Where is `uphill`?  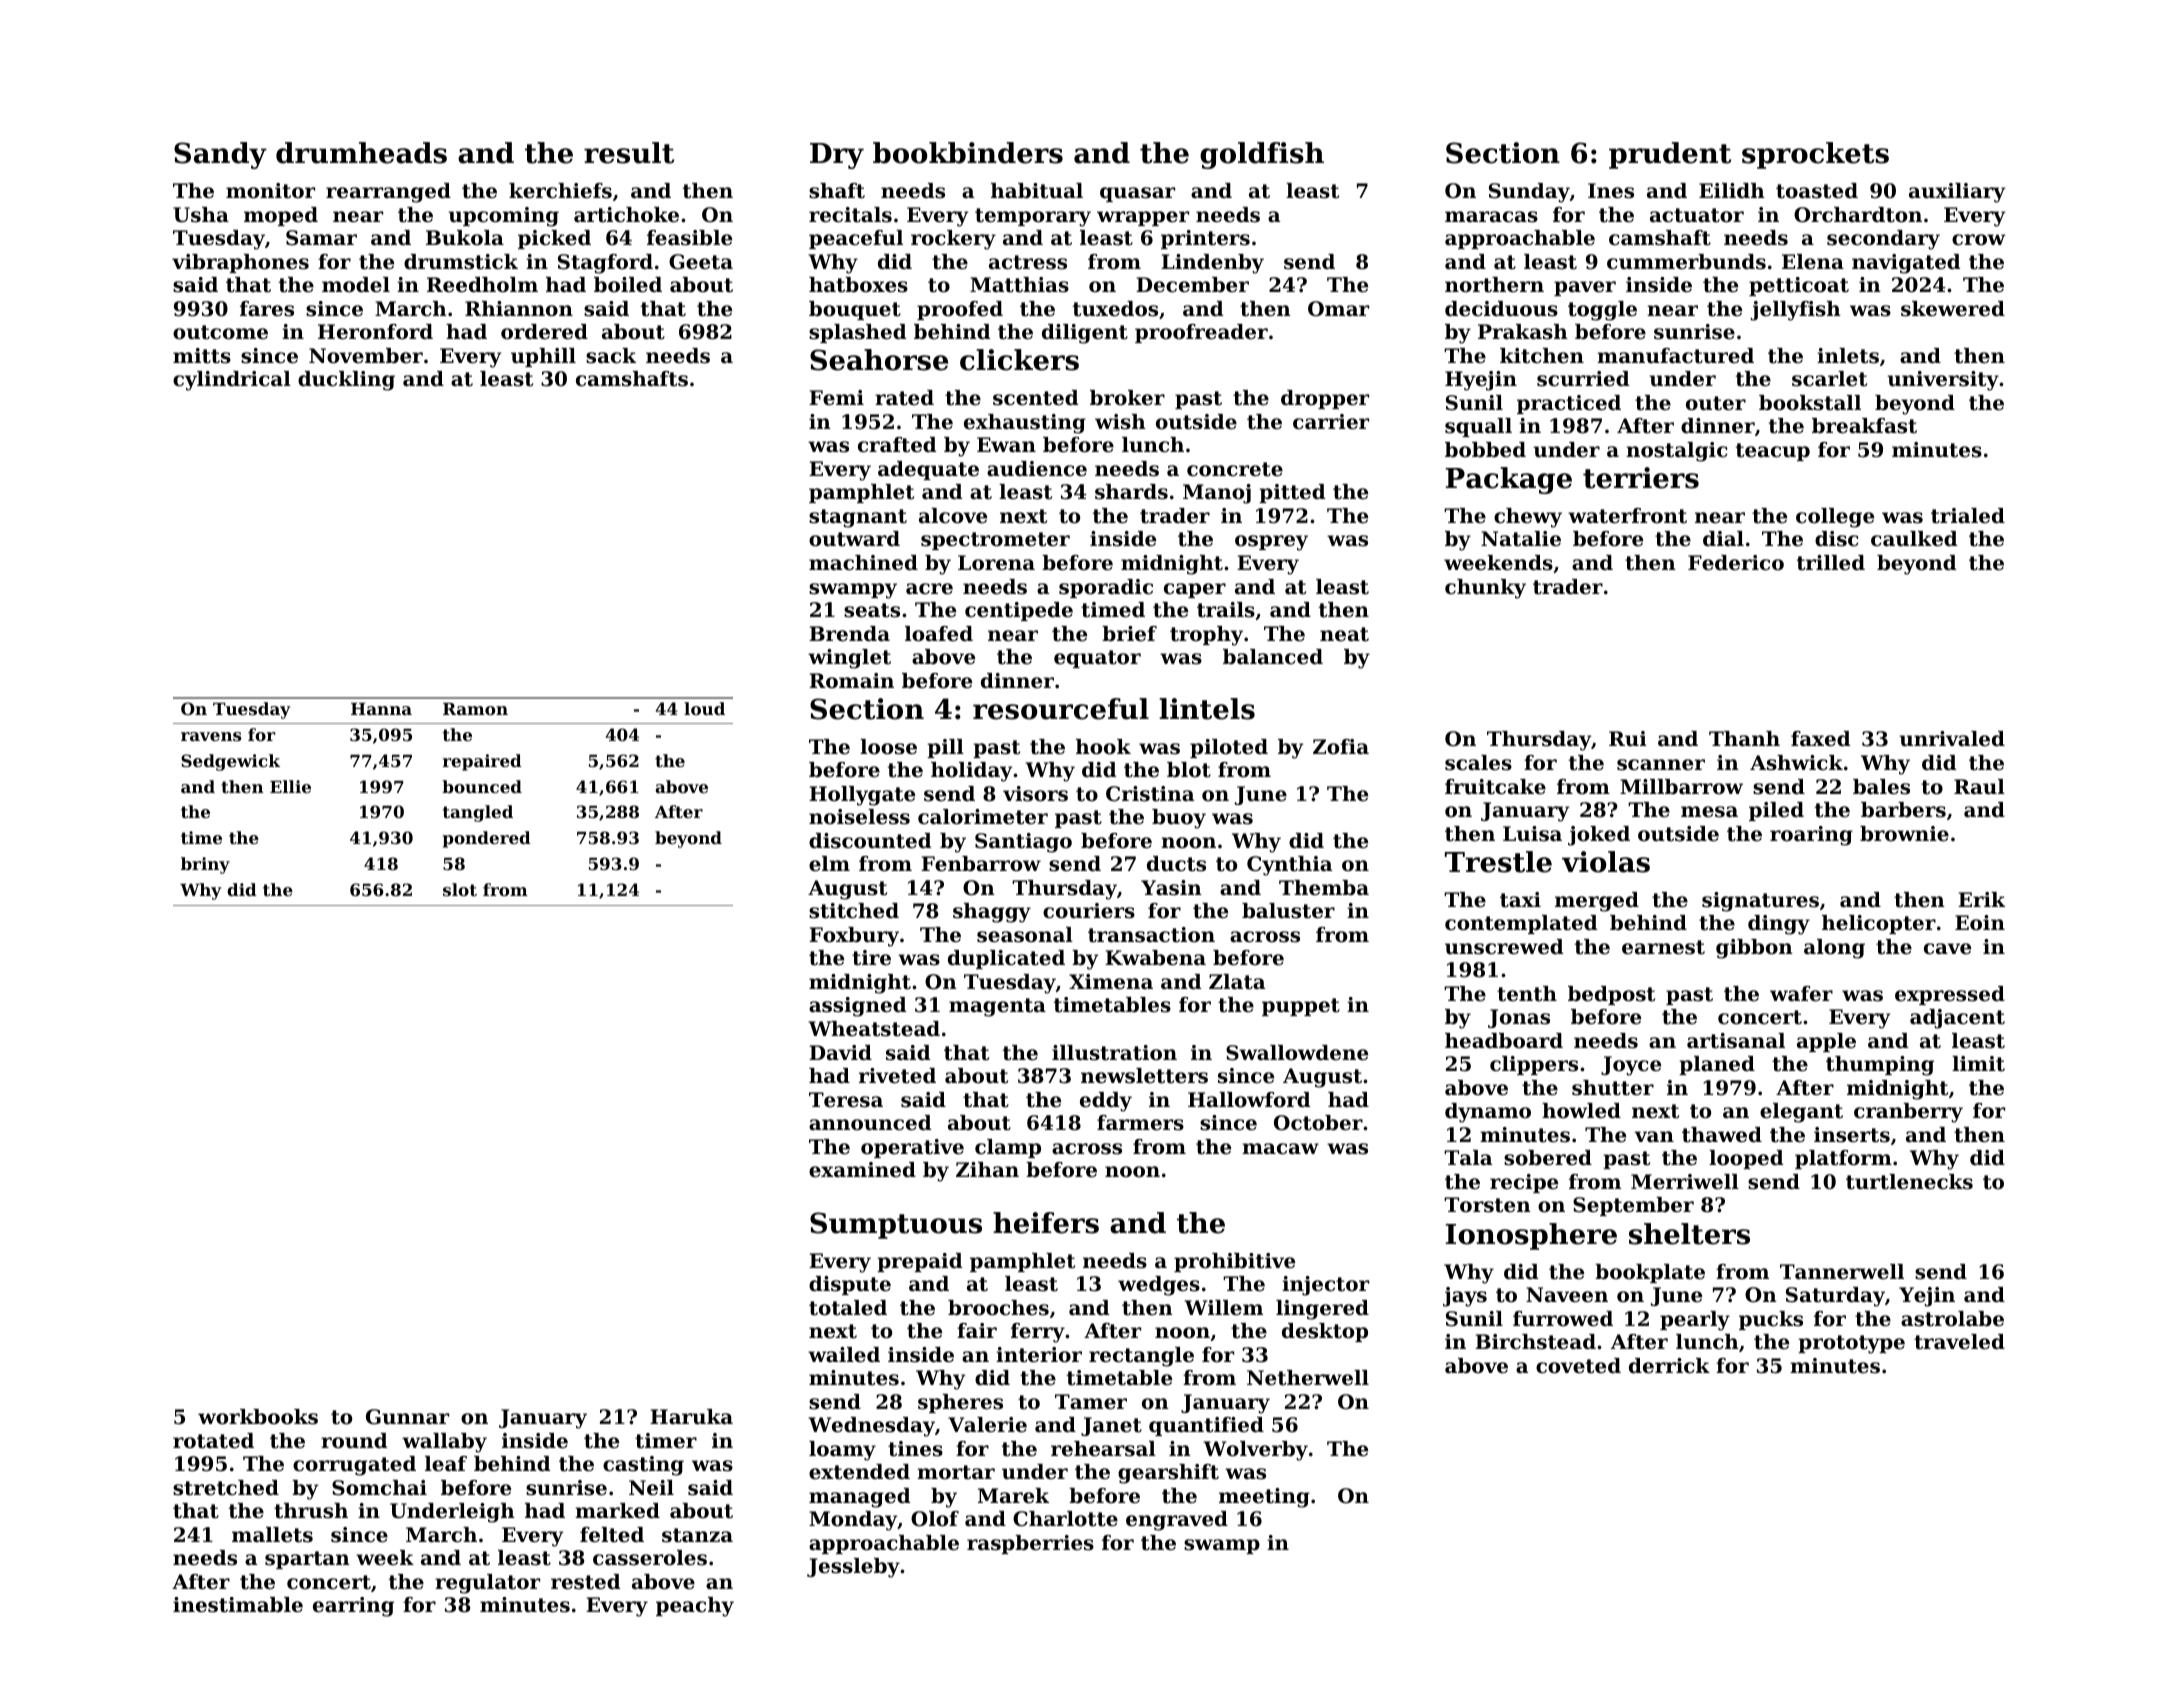
uphill is located at coordinates (543, 357).
